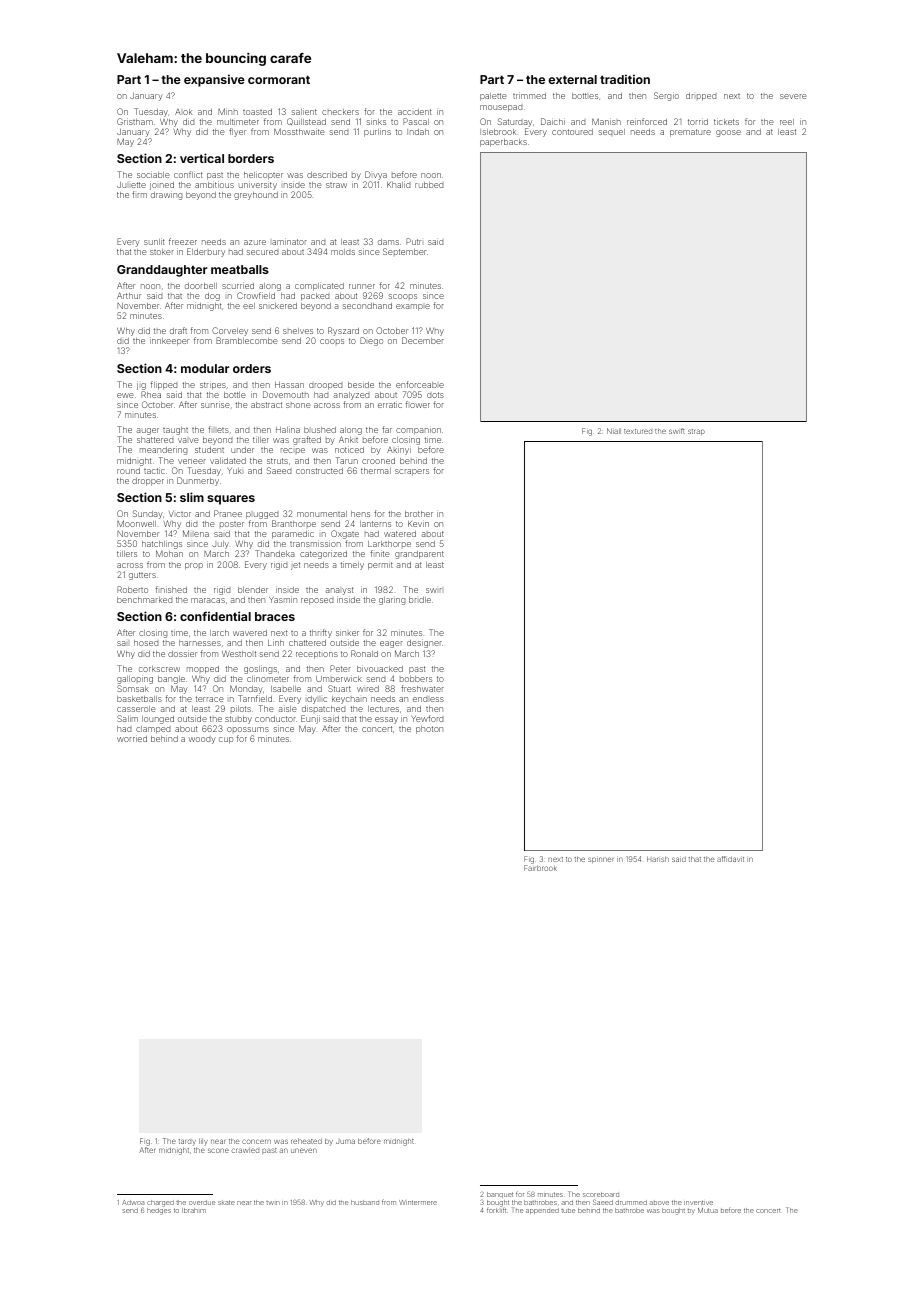 Image resolution: width=924 pixels, height=1308 pixels. I want to click on brother, so click(419, 514).
